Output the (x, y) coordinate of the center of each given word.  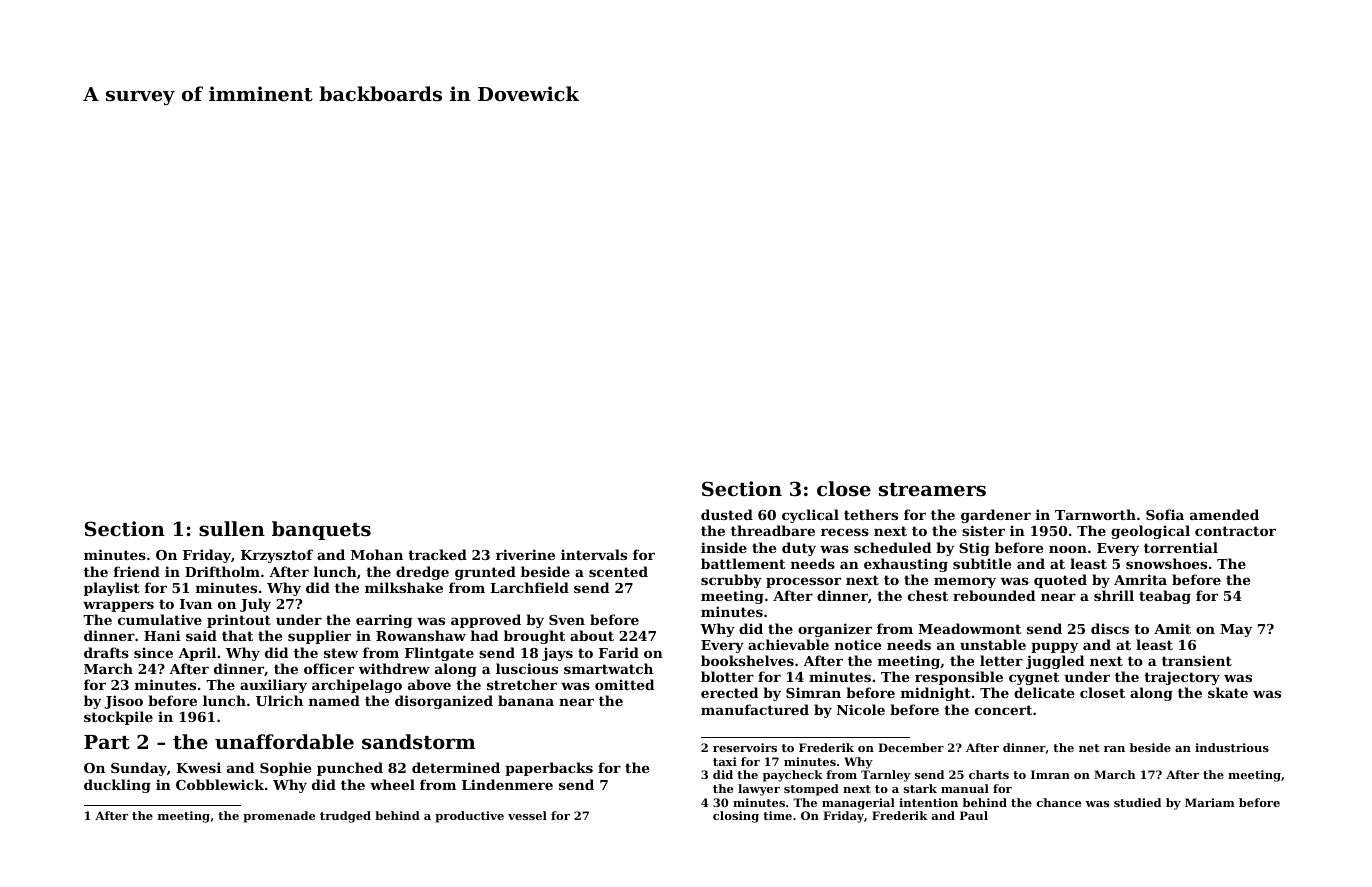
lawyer (759, 790)
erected (729, 692)
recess (845, 532)
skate (1228, 692)
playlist (112, 589)
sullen (232, 528)
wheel (392, 784)
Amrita (1140, 579)
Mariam (1210, 802)
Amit (1172, 628)
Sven (567, 620)
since (153, 652)
